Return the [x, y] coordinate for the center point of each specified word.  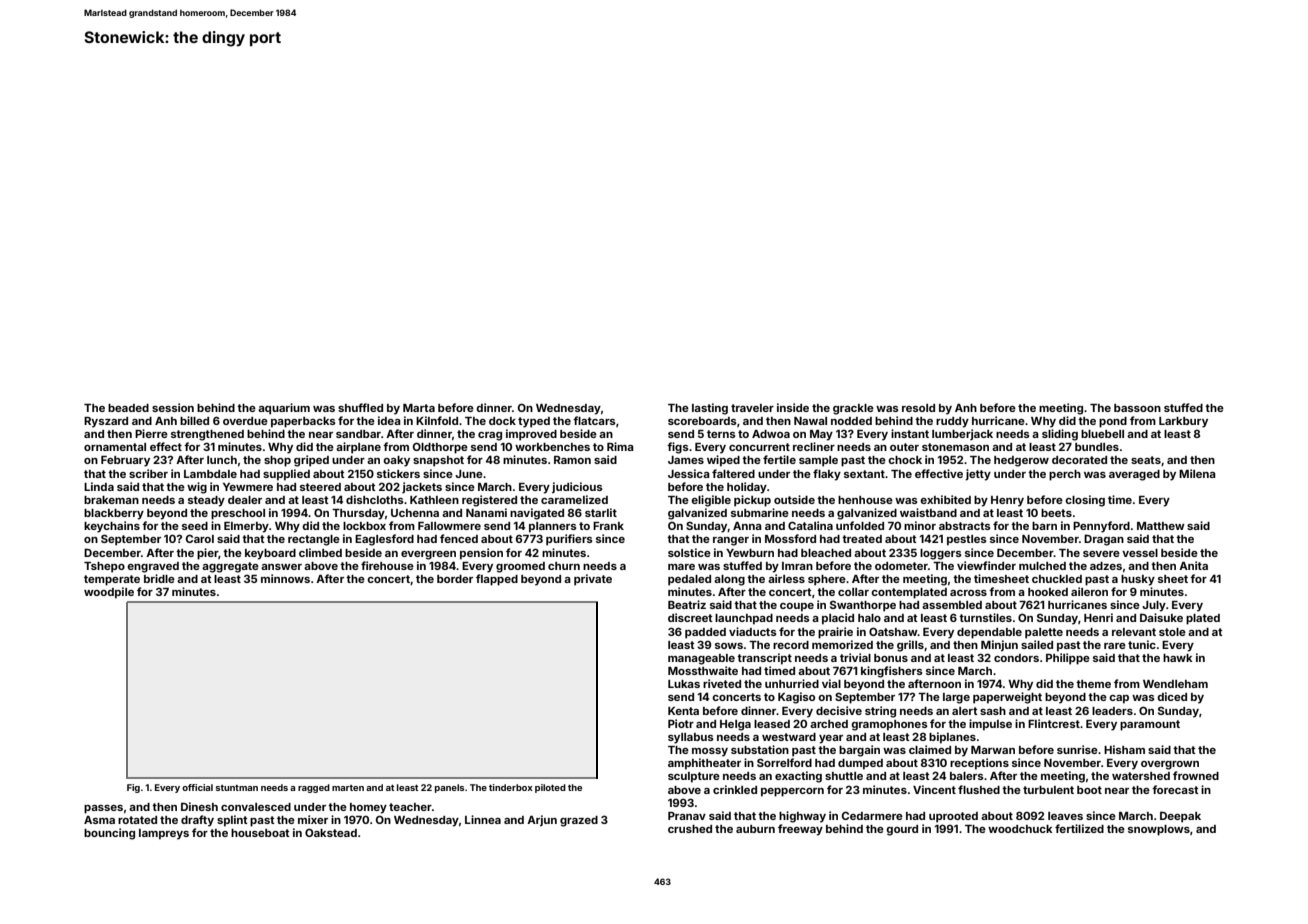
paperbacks [303, 422]
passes [103, 809]
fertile [779, 459]
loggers [941, 554]
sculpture [694, 777]
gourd [902, 830]
